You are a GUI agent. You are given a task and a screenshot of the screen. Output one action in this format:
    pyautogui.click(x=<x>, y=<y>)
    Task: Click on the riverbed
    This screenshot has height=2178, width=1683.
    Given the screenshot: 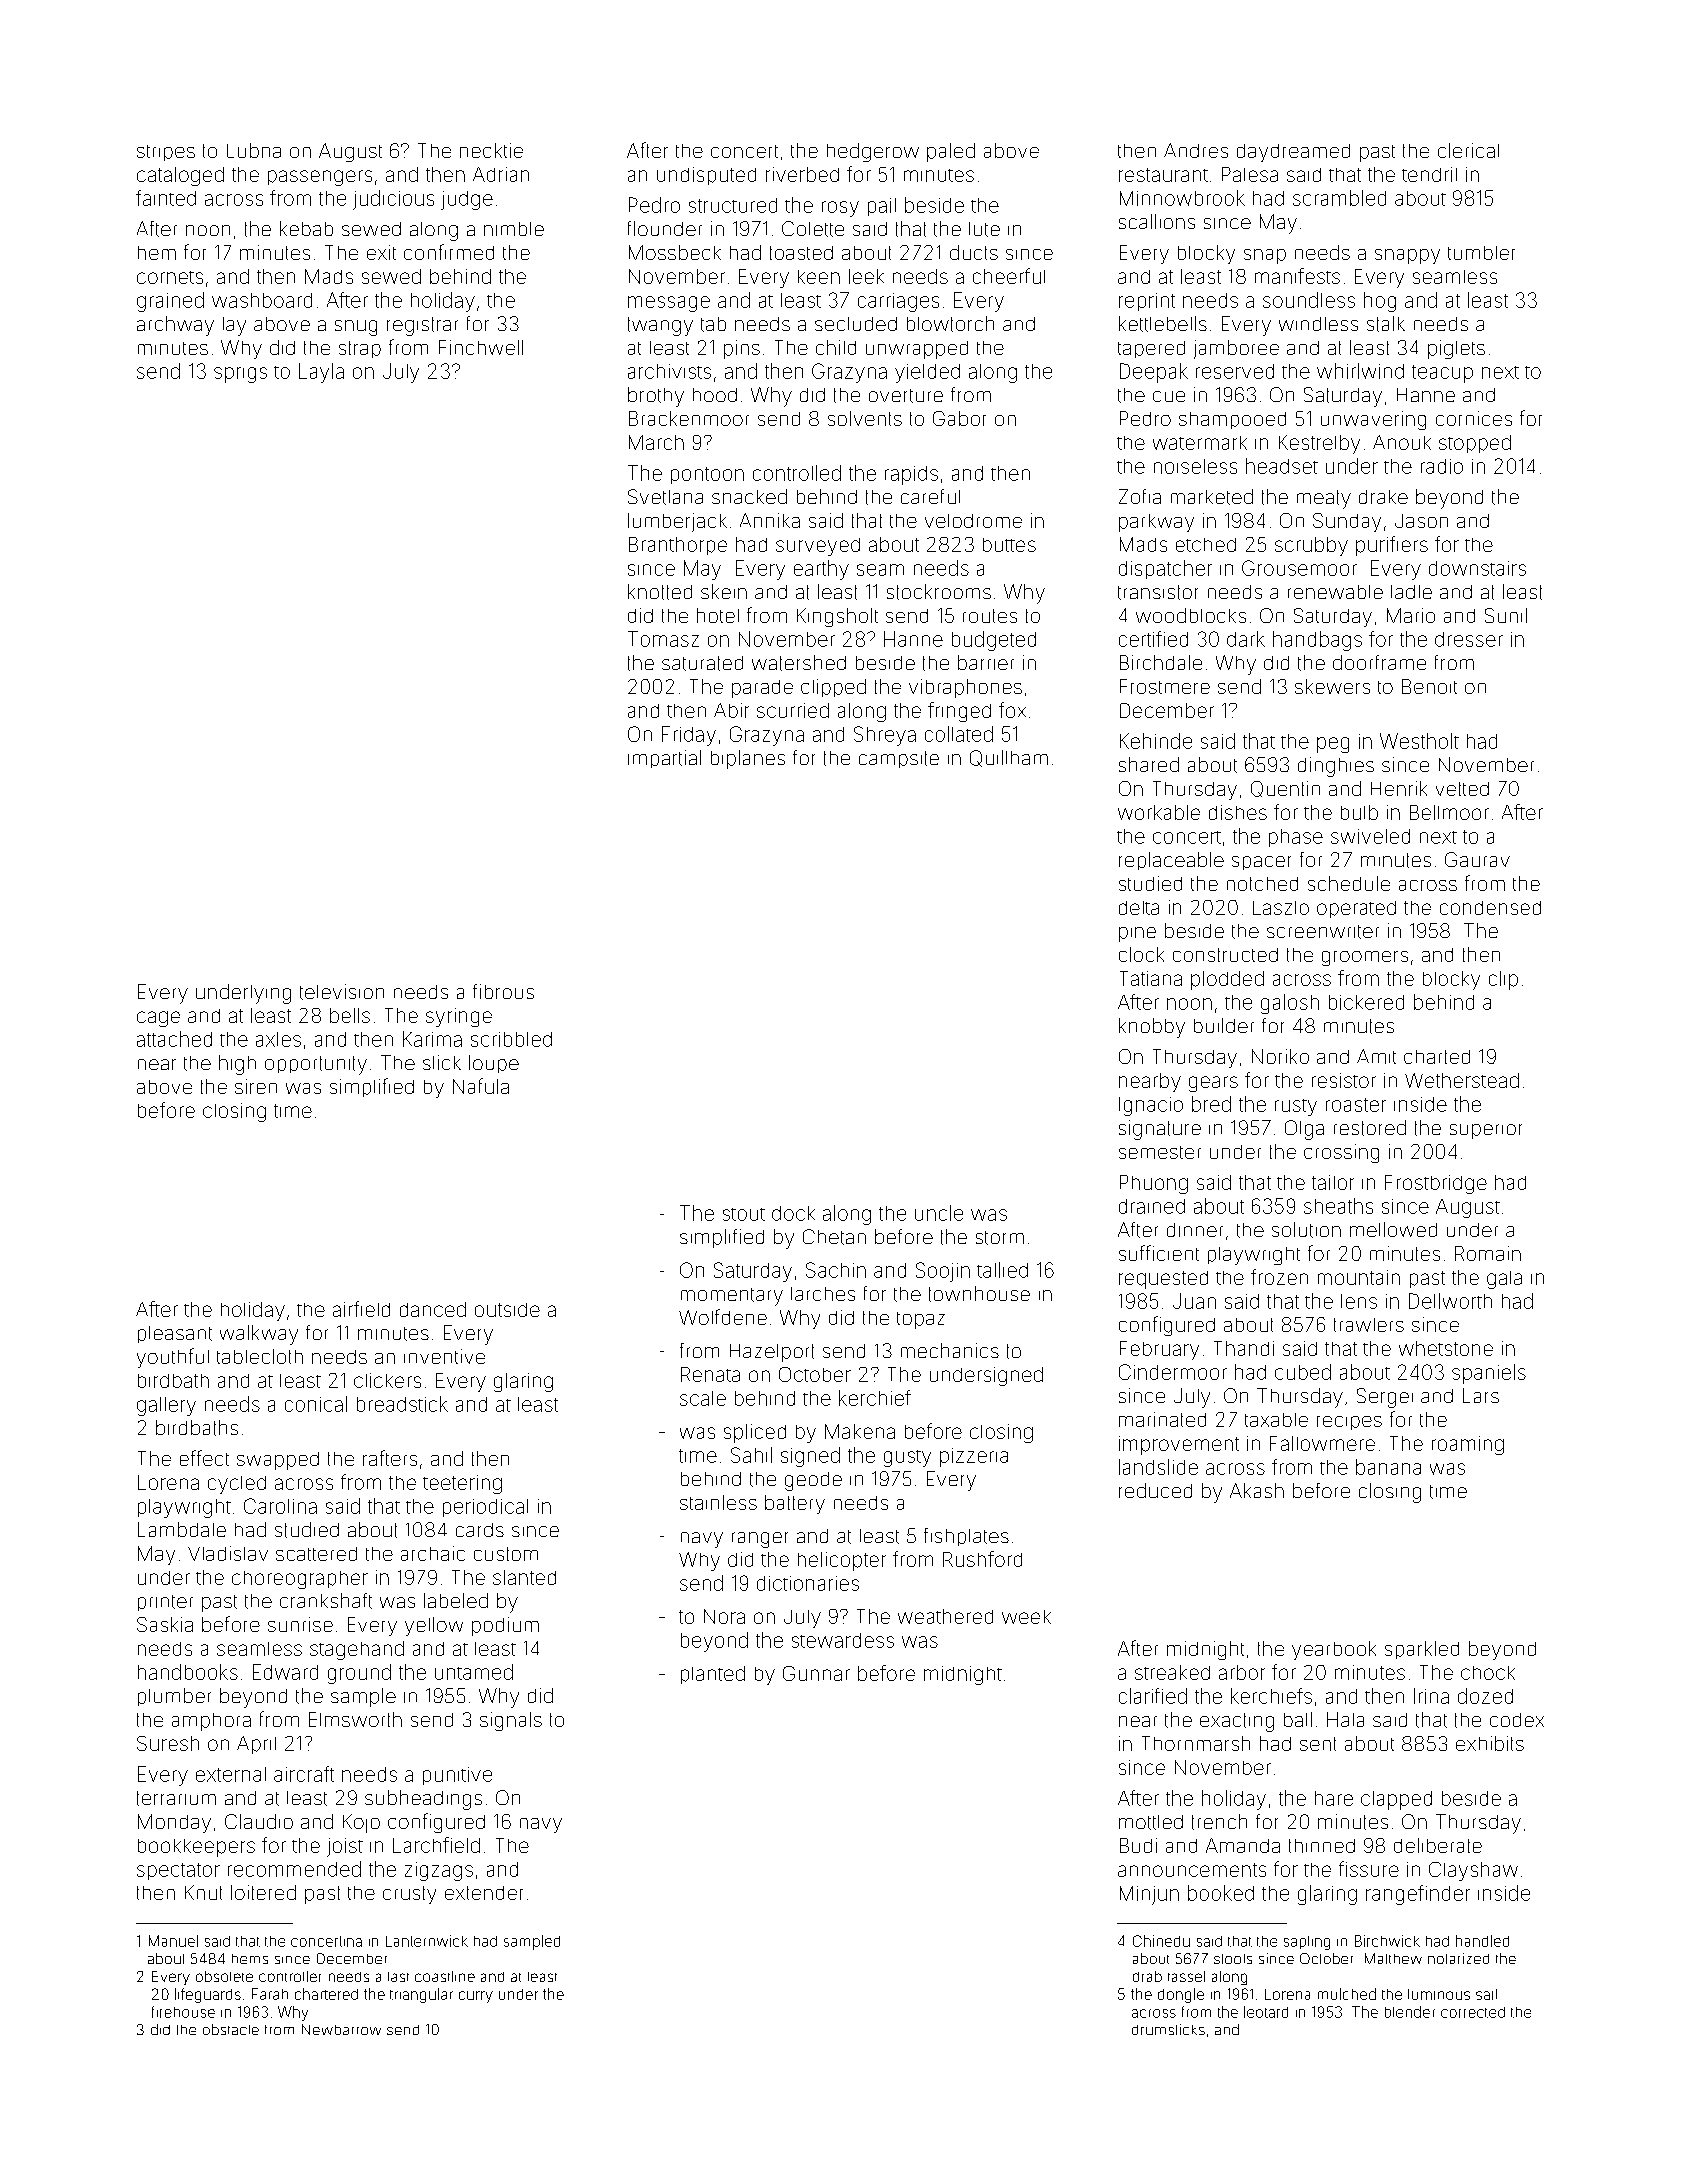 What is the action you would take?
    pyautogui.click(x=802, y=174)
